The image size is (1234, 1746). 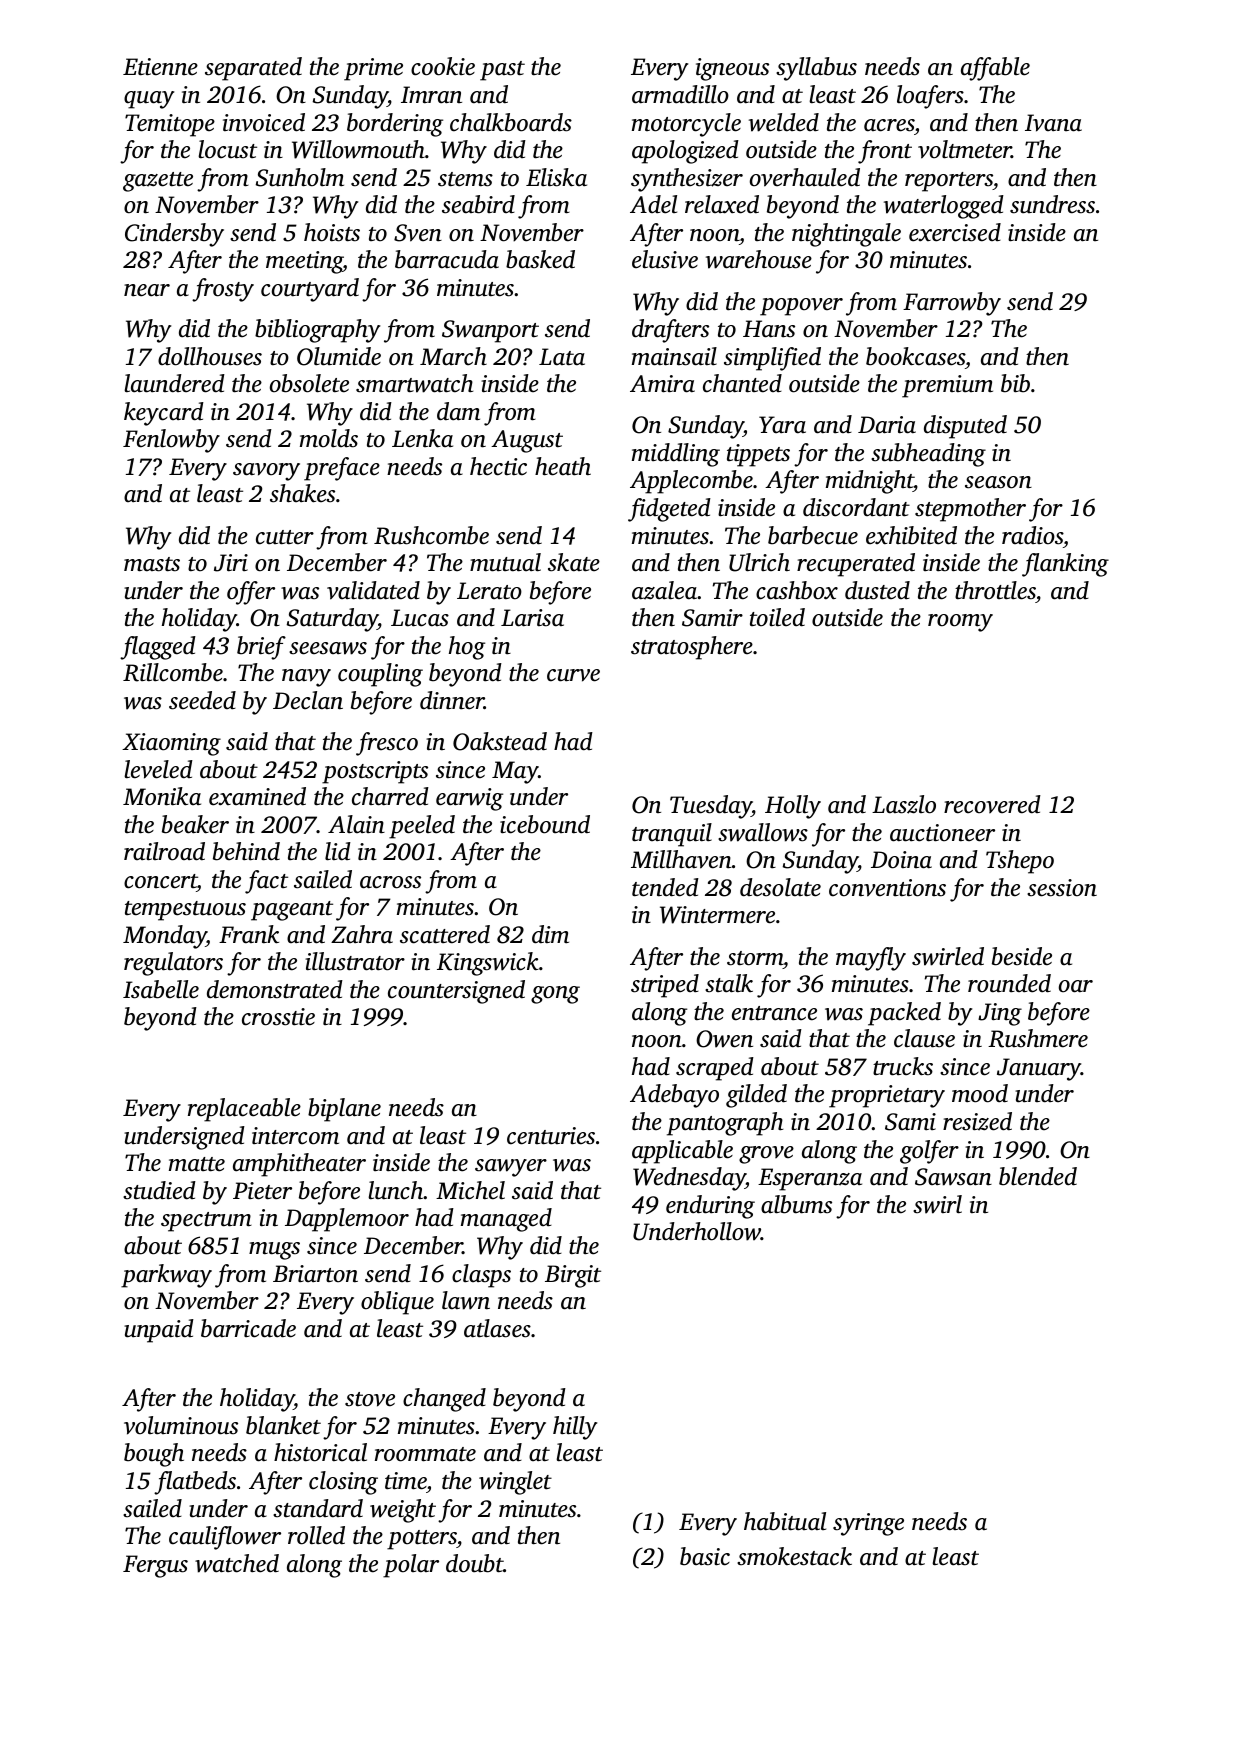 What do you see at coordinates (195, 1483) in the screenshot?
I see `flatbeds` at bounding box center [195, 1483].
